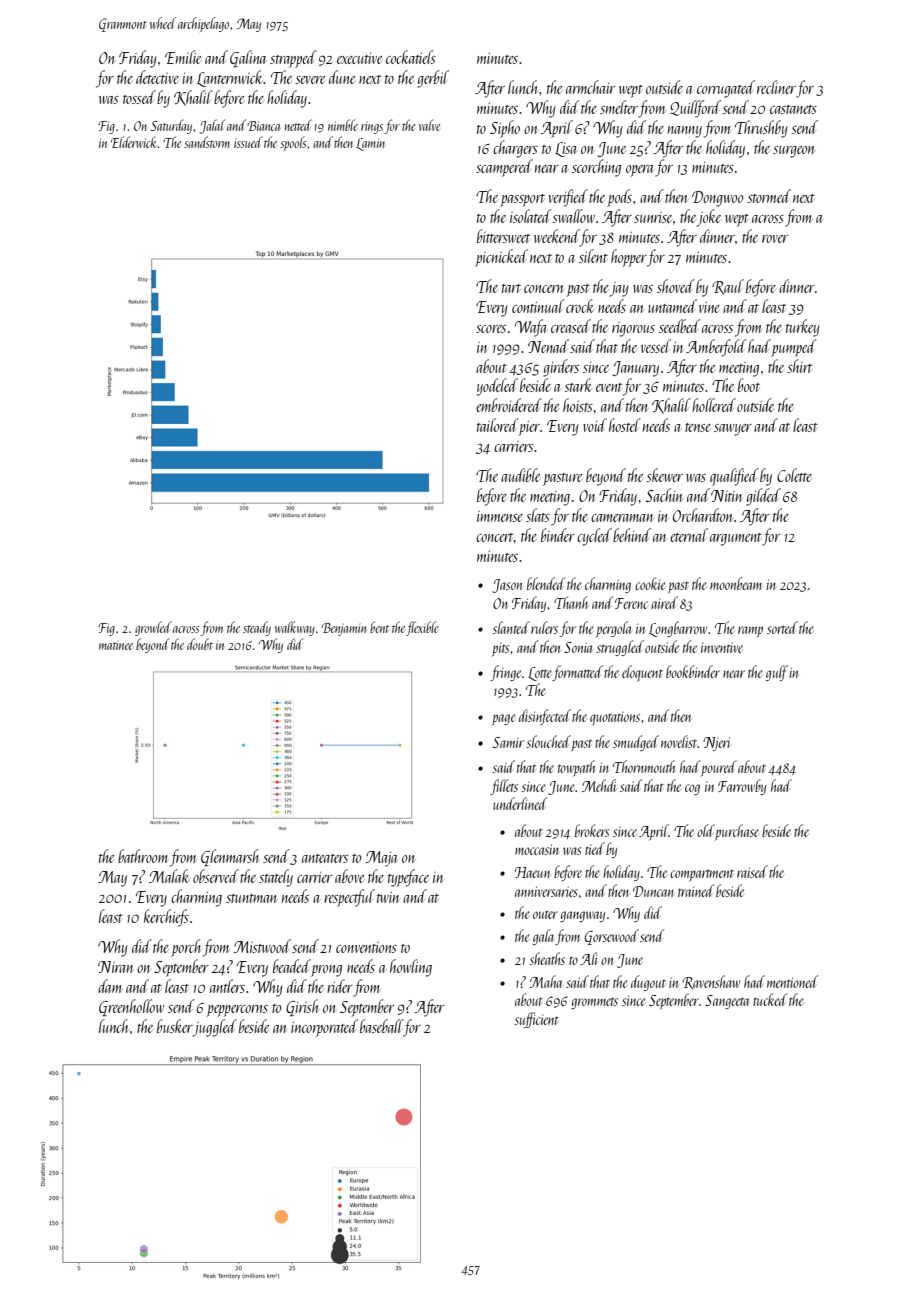 The image size is (924, 1308). I want to click on cog, so click(692, 789).
